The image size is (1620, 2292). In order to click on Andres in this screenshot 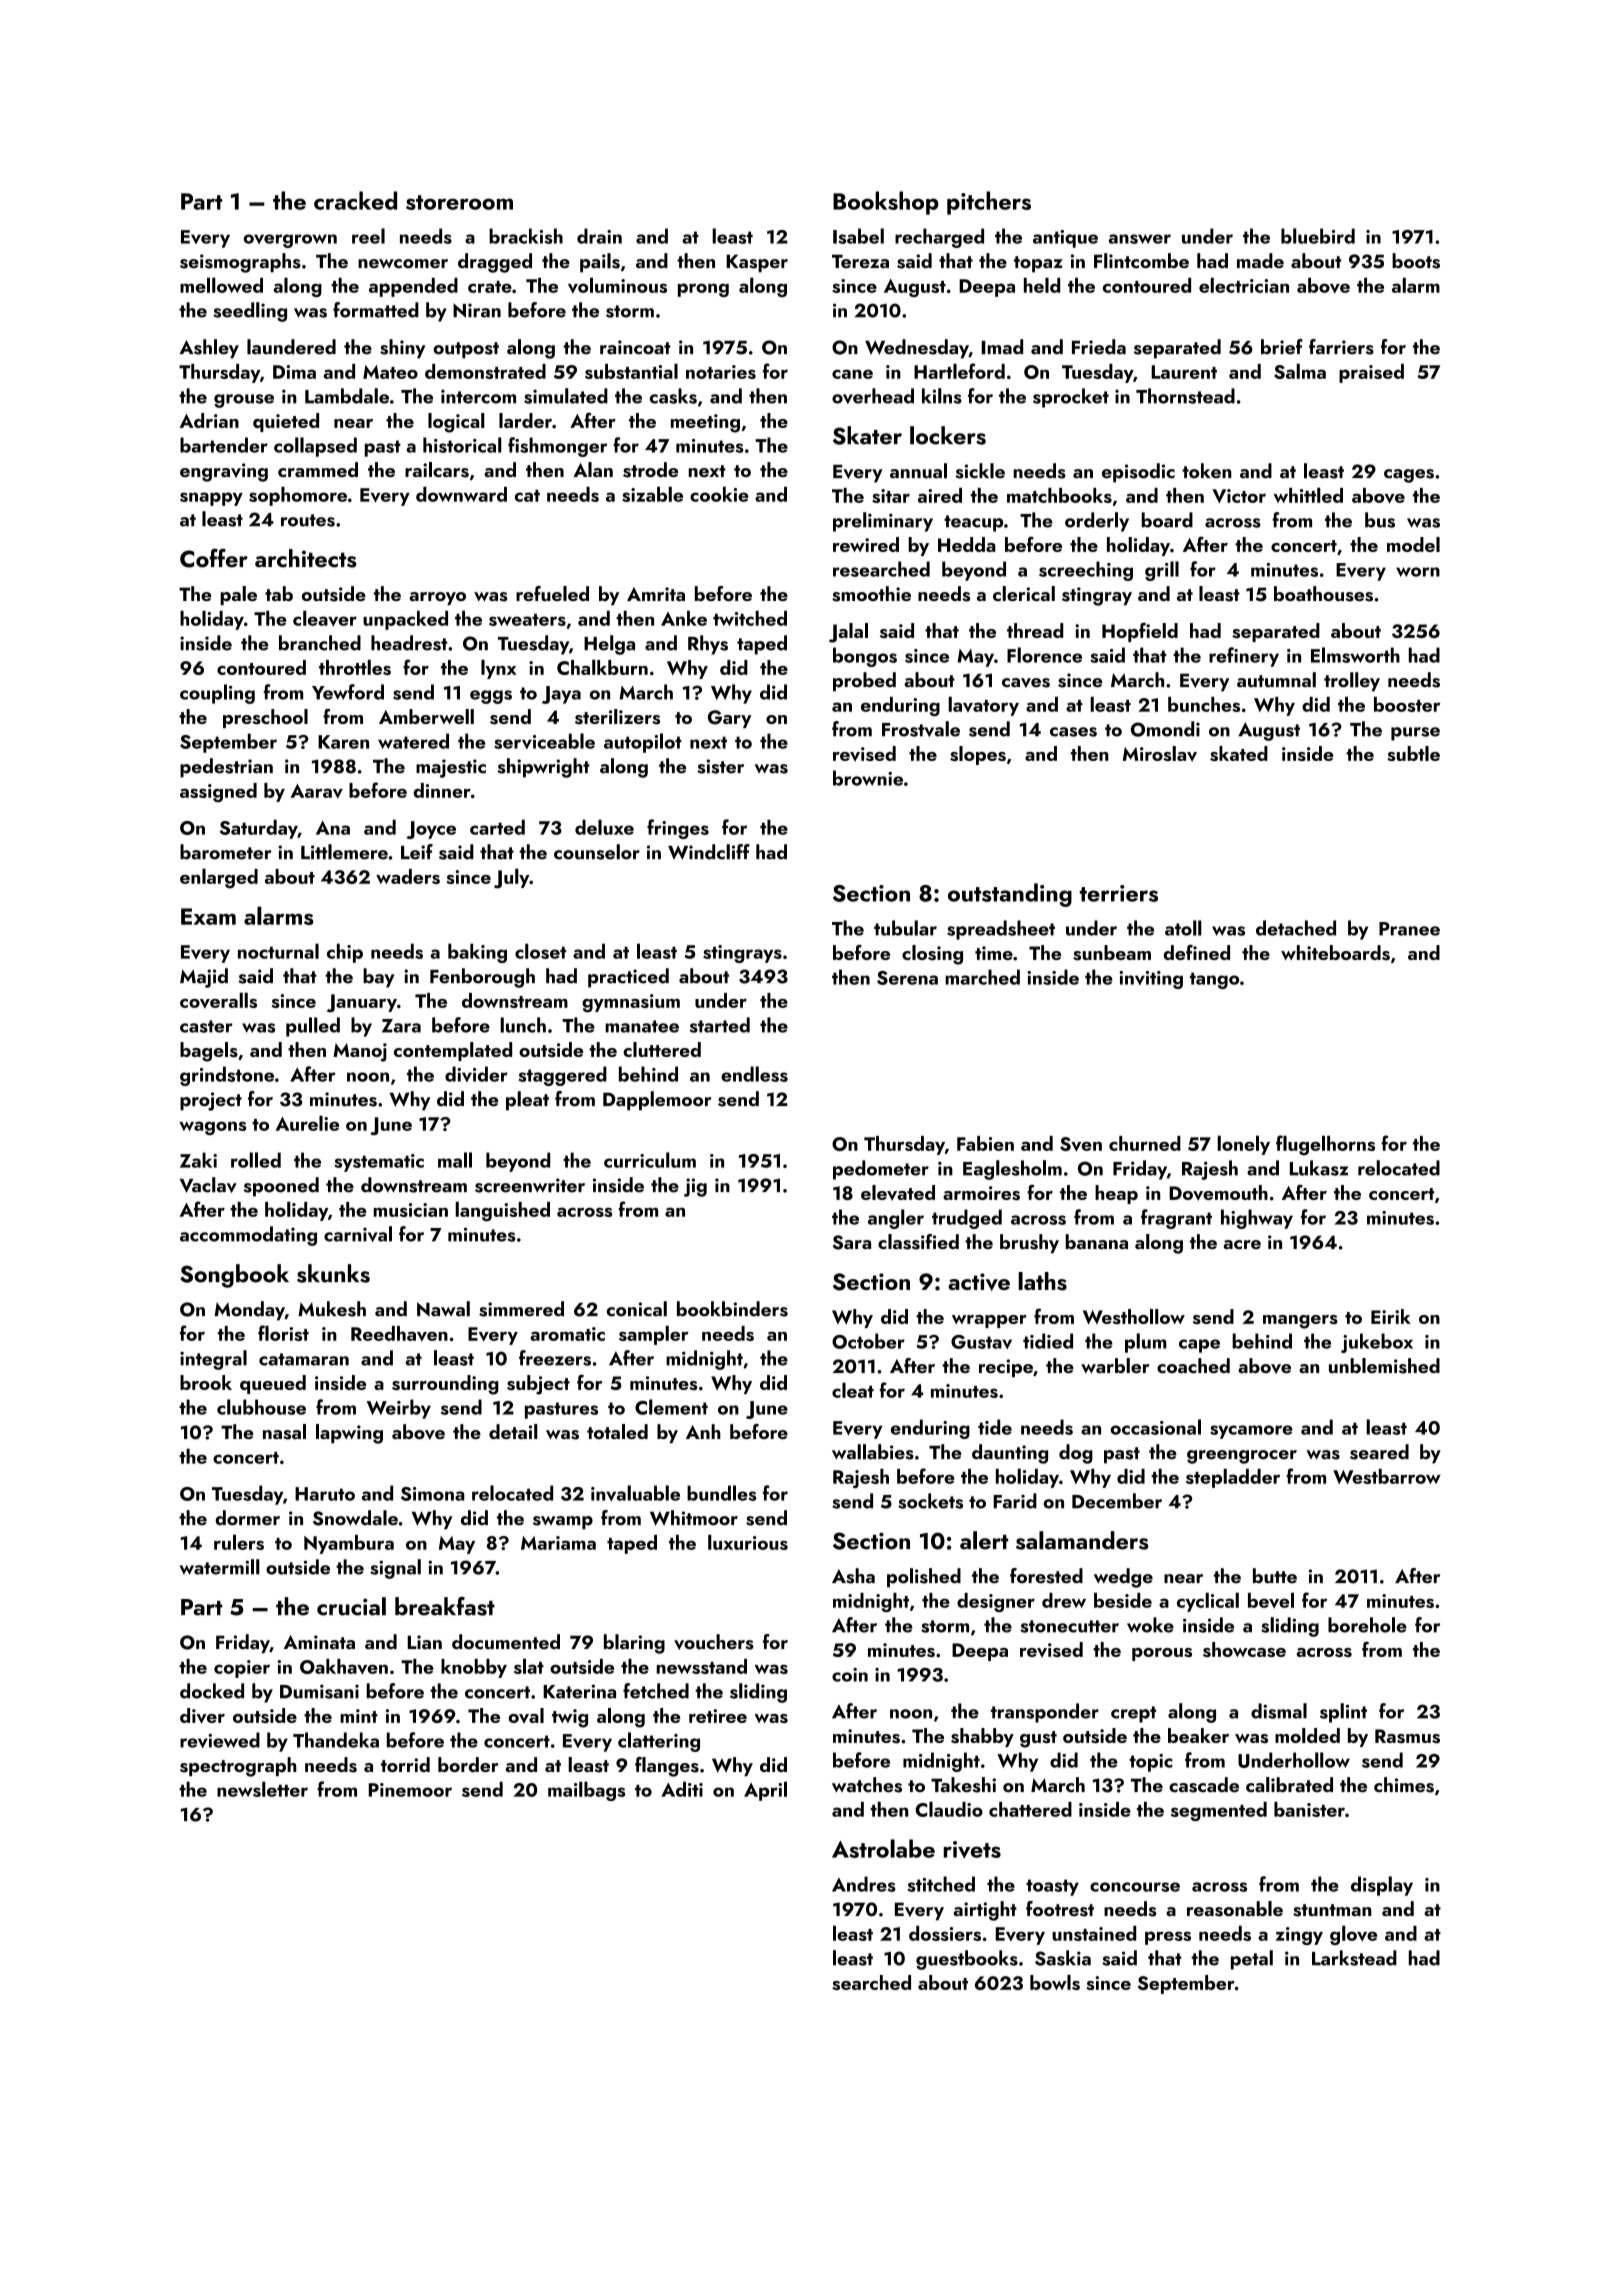, I will do `click(864, 1884)`.
